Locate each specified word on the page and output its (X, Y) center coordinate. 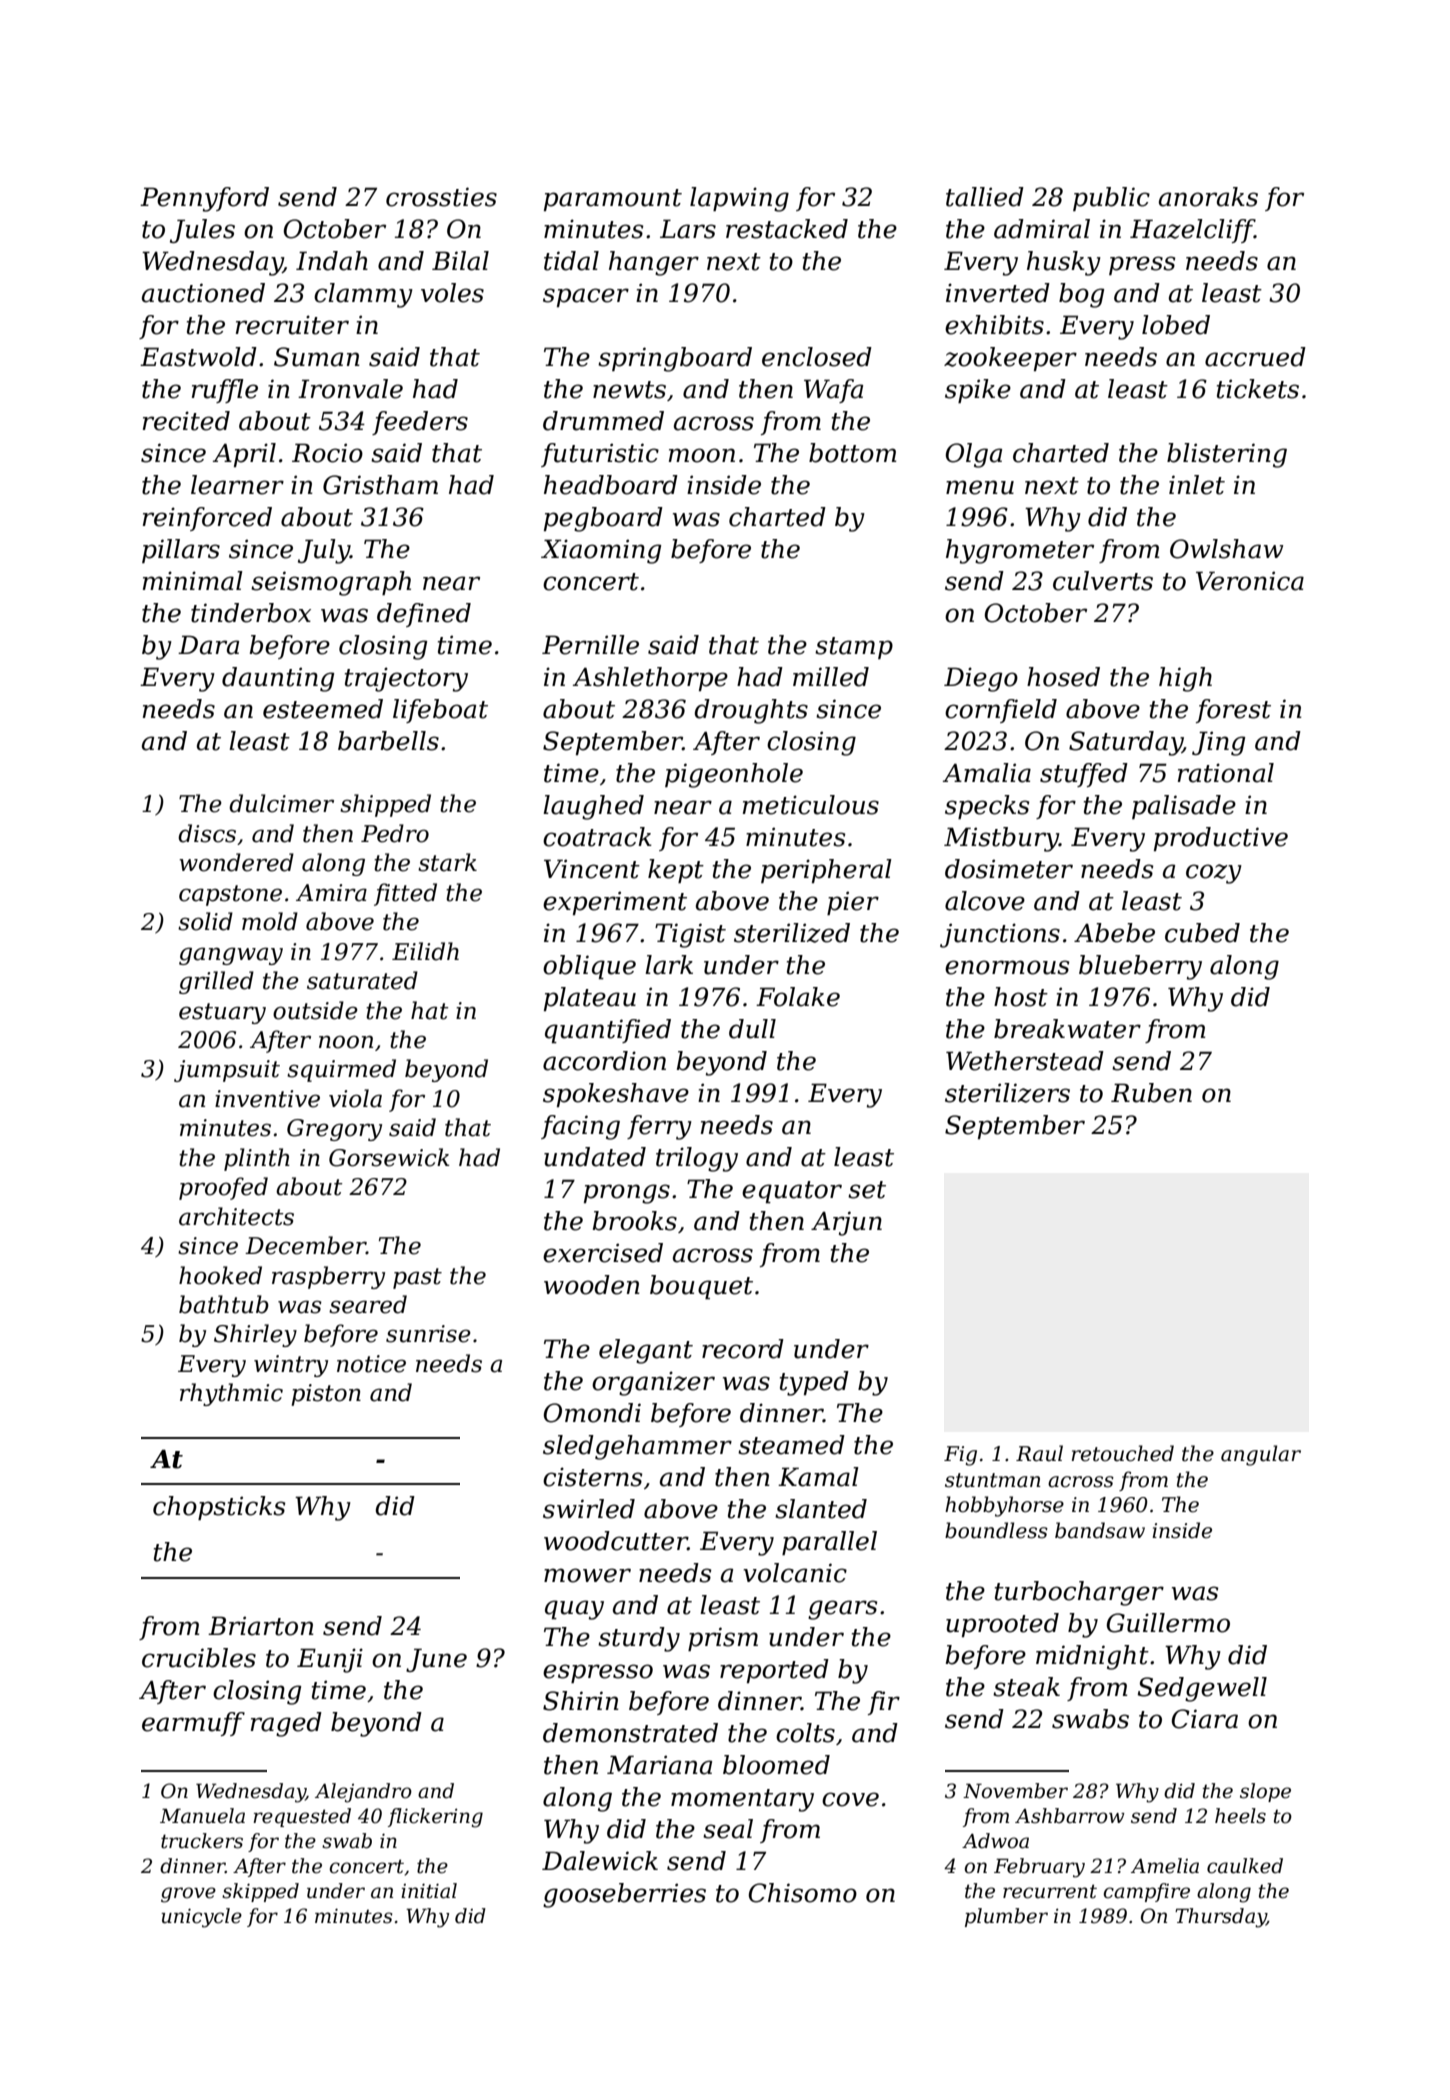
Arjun (846, 1223)
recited (186, 421)
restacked (787, 229)
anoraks (1208, 197)
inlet (1197, 485)
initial (429, 1891)
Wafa (833, 391)
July (324, 551)
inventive (267, 1099)
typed (814, 1383)
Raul (1039, 1453)
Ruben (1151, 1093)
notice (371, 1364)
